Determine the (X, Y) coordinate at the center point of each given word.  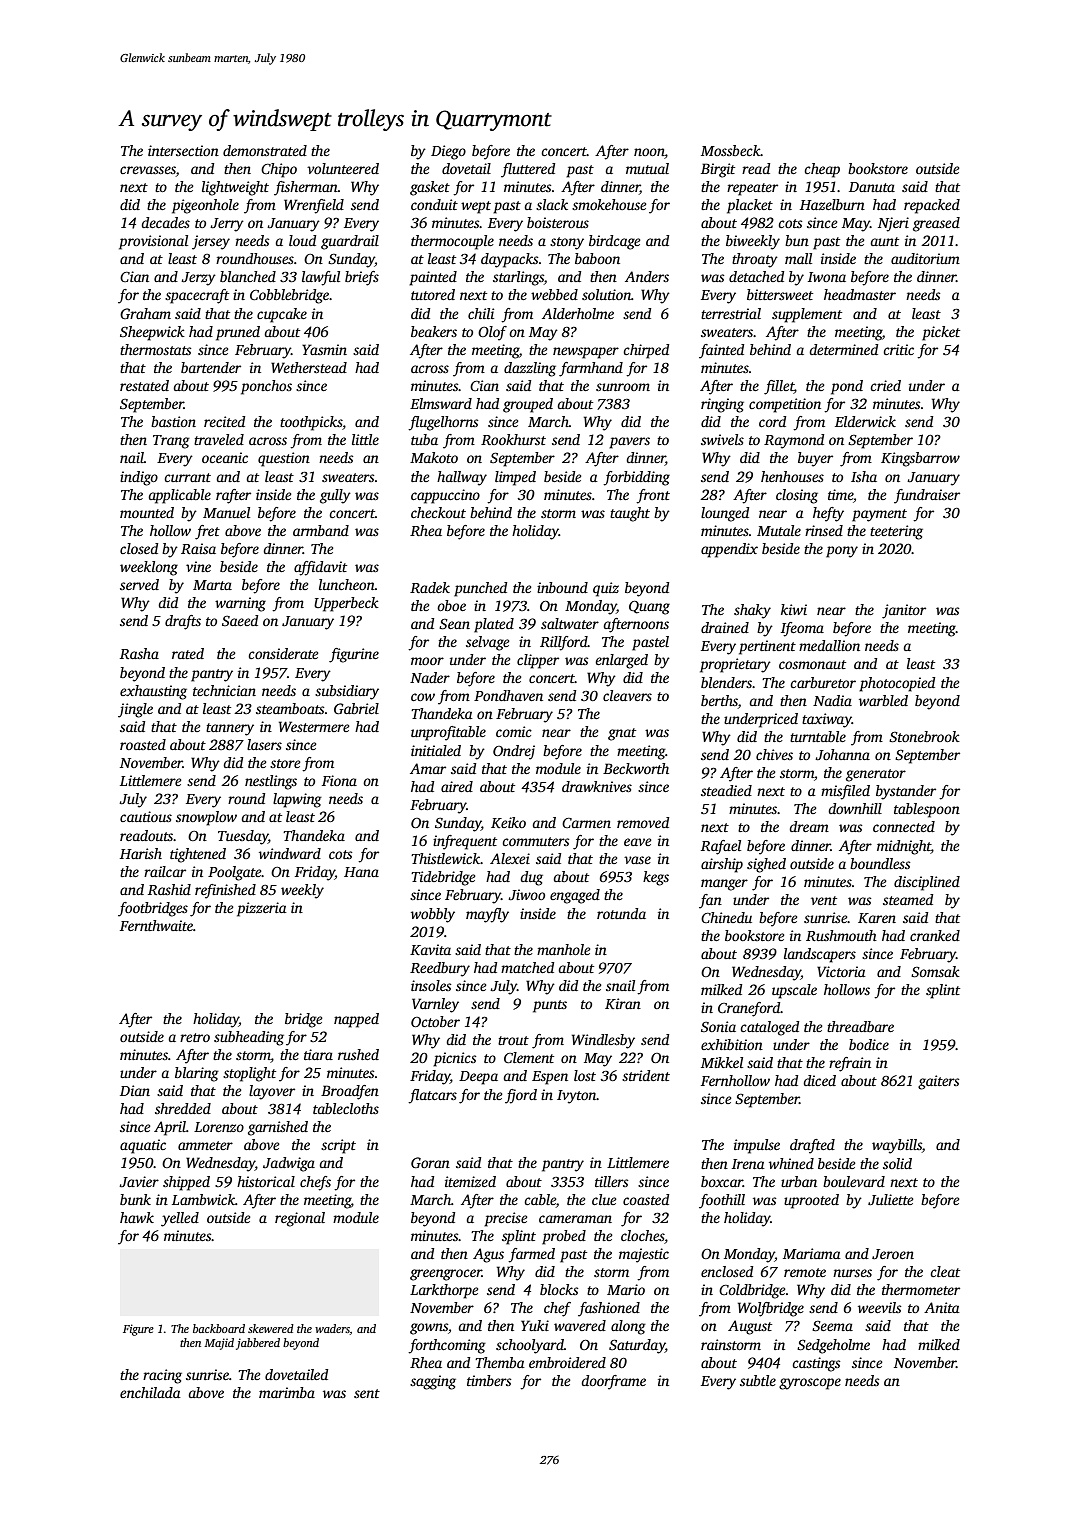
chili (481, 313)
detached (756, 276)
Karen (877, 918)
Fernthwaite (156, 925)
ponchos (266, 387)
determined (843, 349)
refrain (850, 1064)
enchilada (150, 1392)
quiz (606, 589)
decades (165, 222)
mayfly (487, 915)
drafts (183, 622)
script (338, 1146)
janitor (904, 611)
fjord (521, 1096)
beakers (434, 331)
